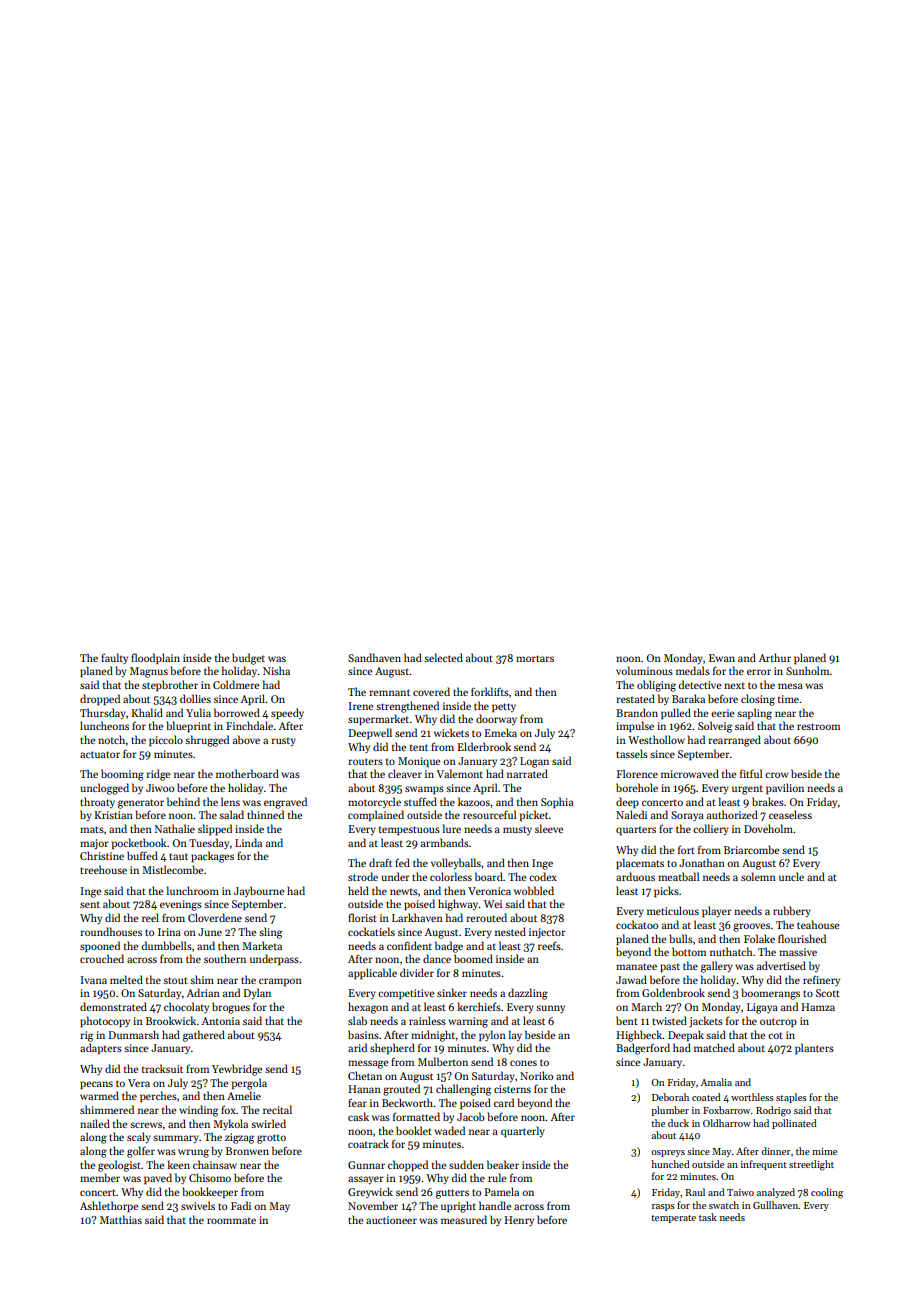  I want to click on Matthias, so click(121, 1219).
